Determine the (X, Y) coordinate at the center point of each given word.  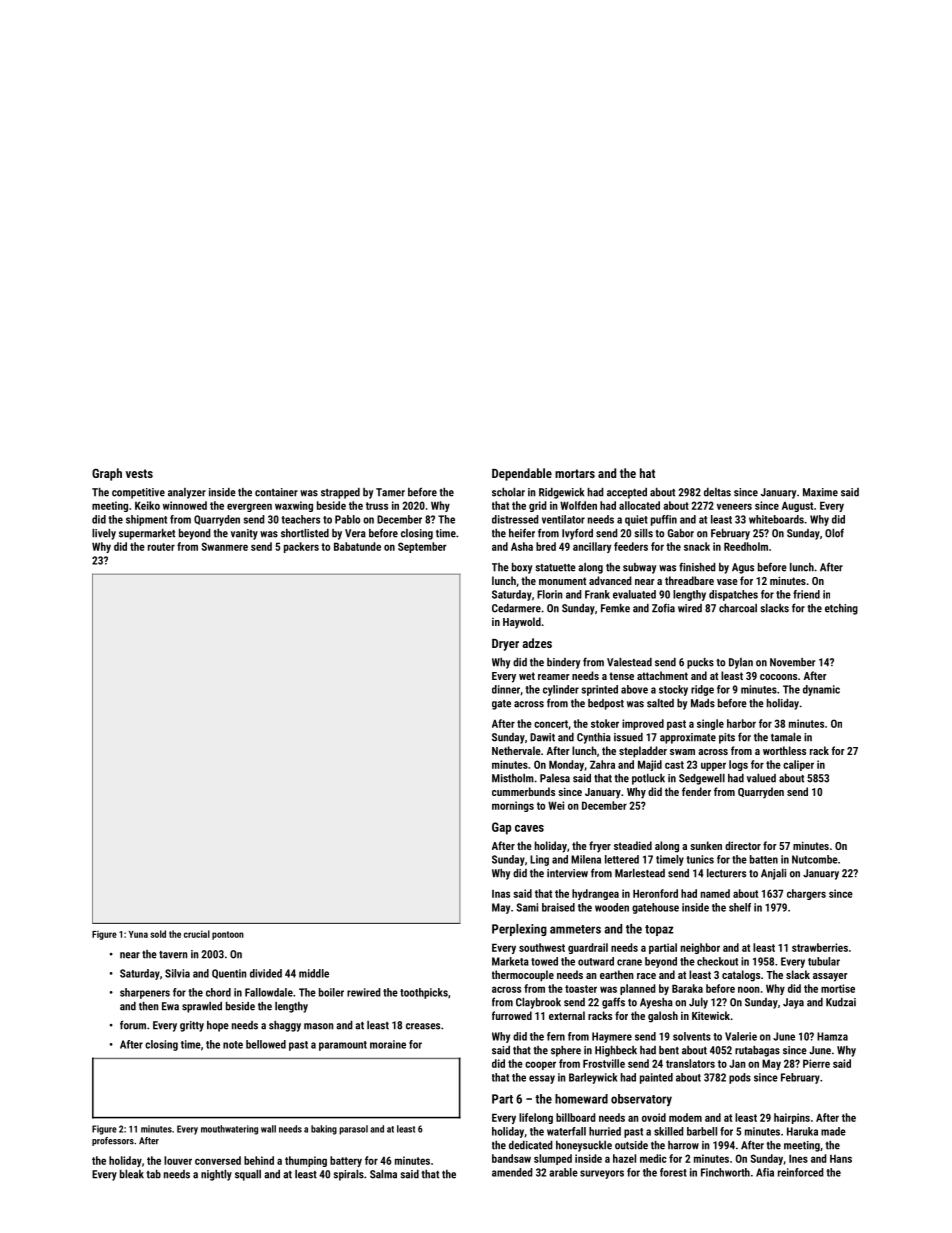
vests (139, 473)
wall (268, 1129)
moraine (388, 1044)
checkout (717, 961)
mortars (575, 473)
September (422, 547)
